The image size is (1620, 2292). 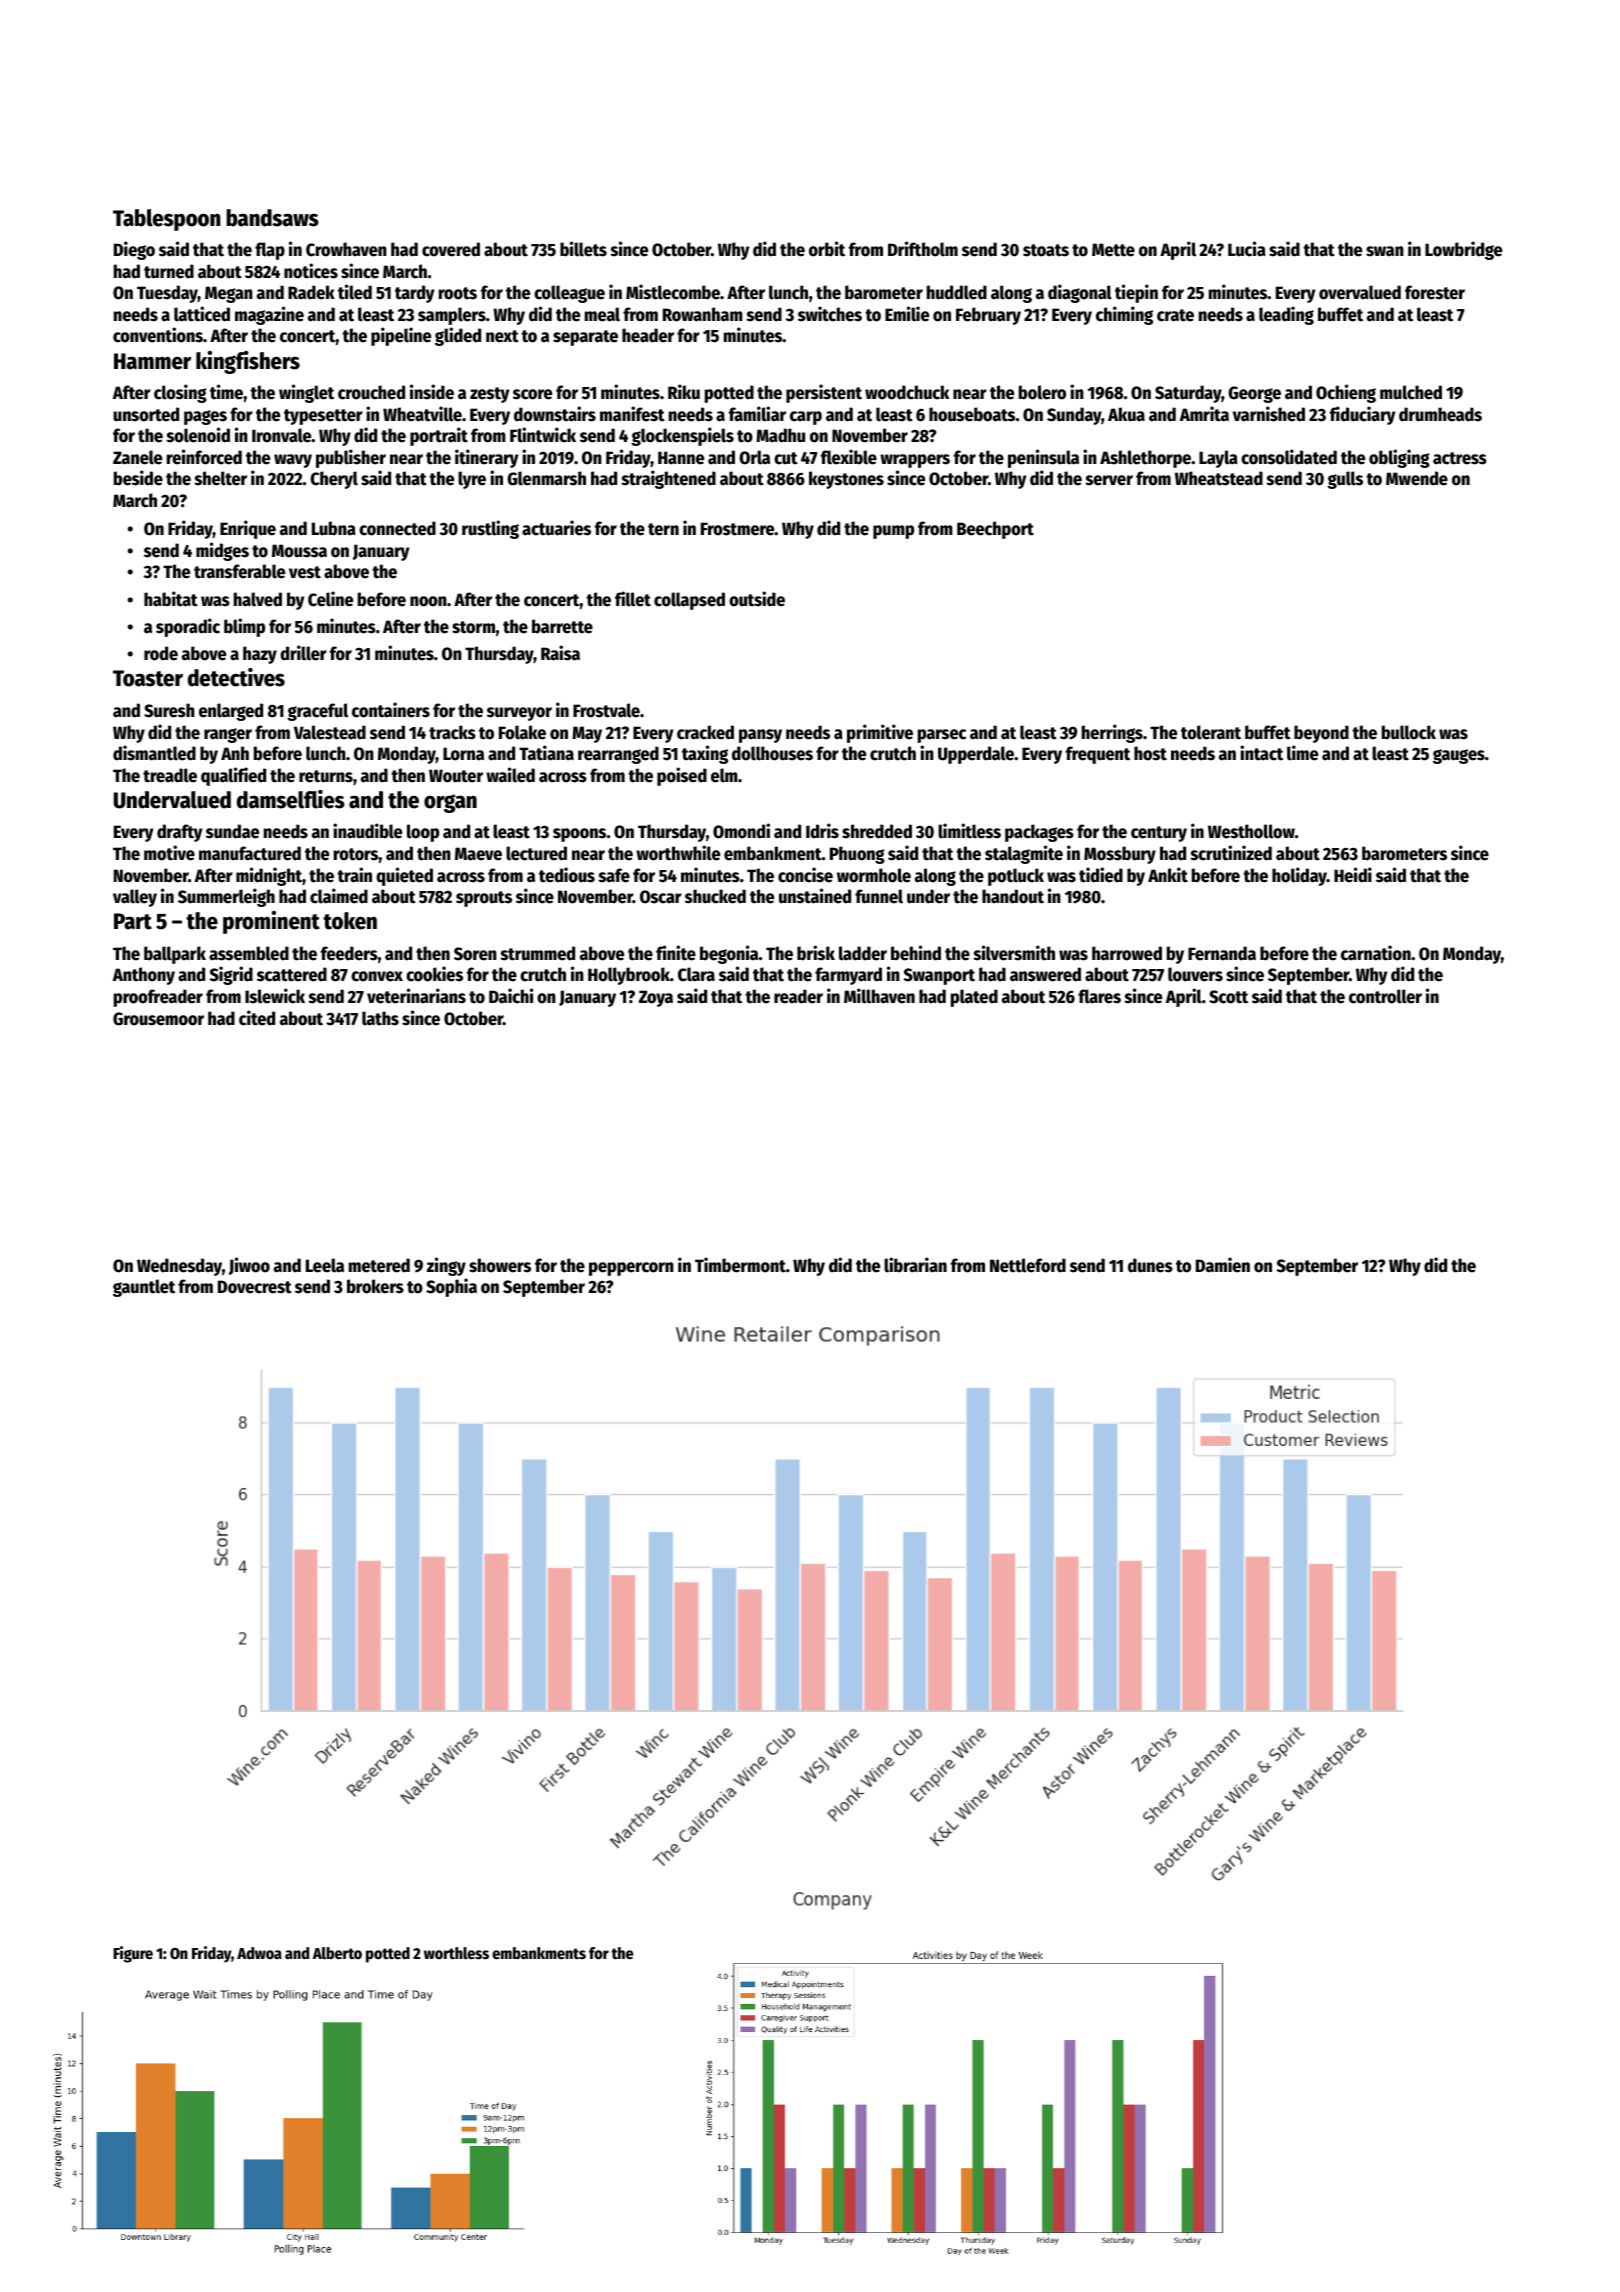 I want to click on assembled, so click(x=249, y=953).
